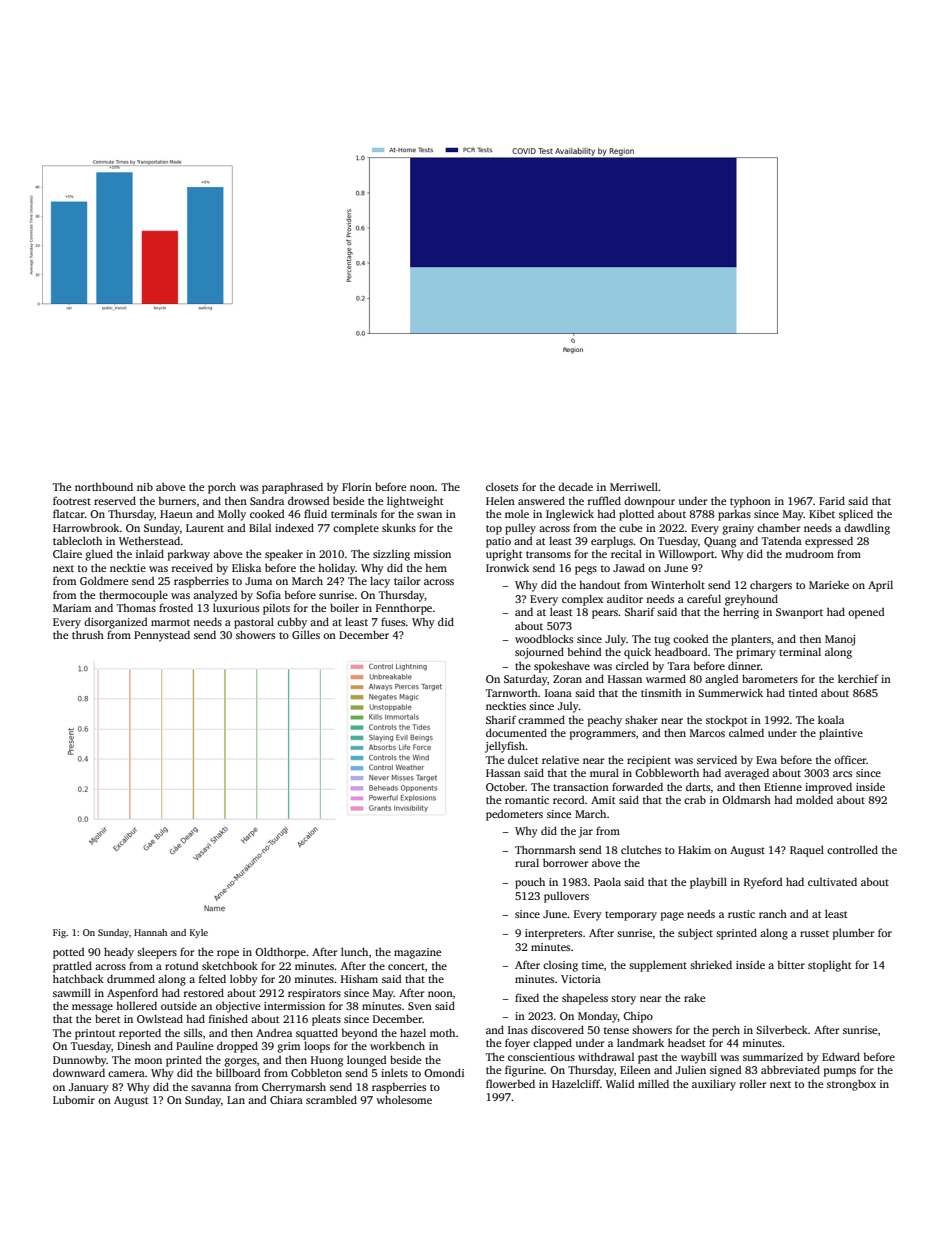  Describe the element at coordinates (599, 584) in the screenshot. I see `handout` at that location.
